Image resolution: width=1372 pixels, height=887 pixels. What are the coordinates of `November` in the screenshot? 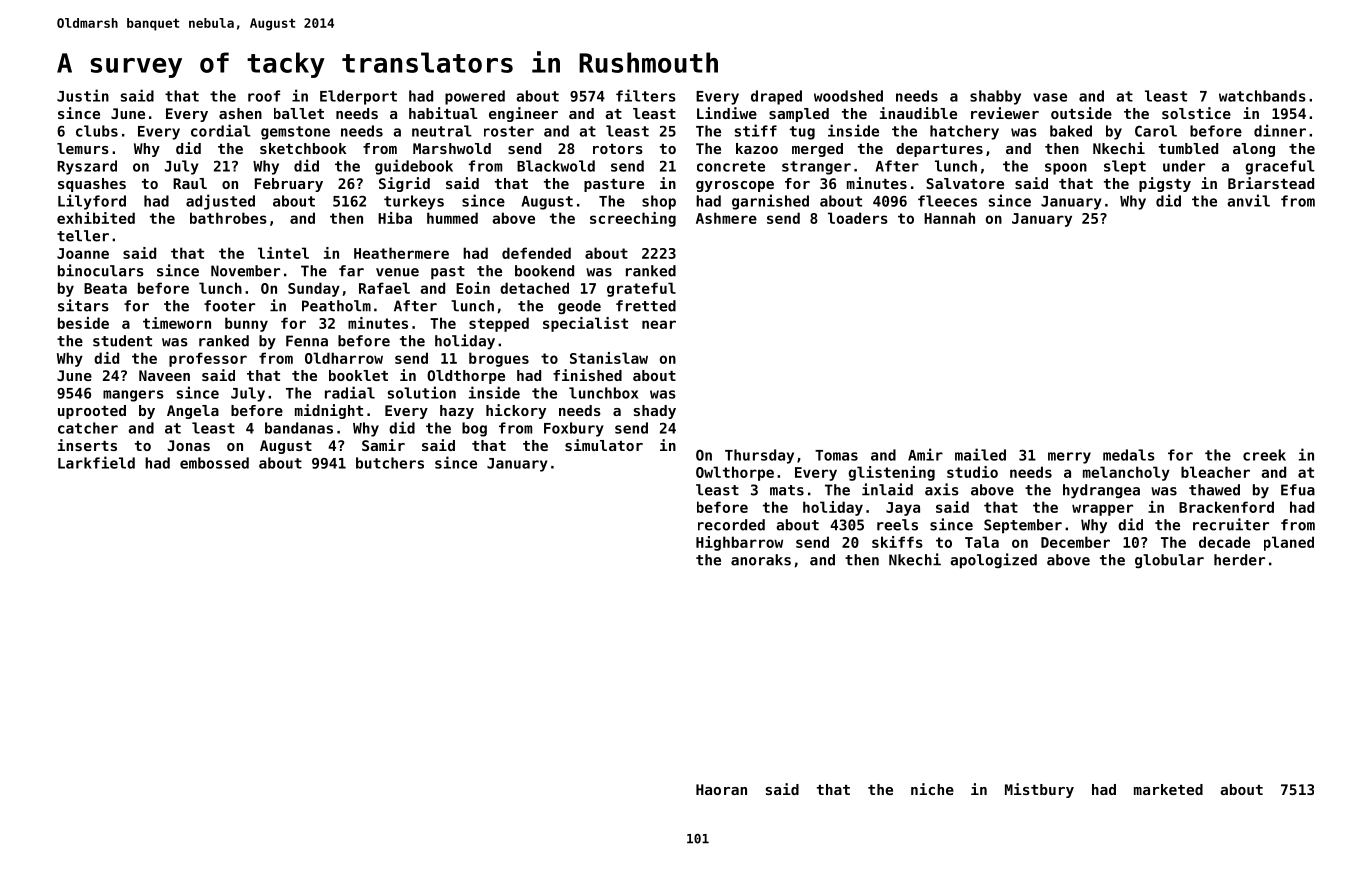 It's located at (245, 271).
